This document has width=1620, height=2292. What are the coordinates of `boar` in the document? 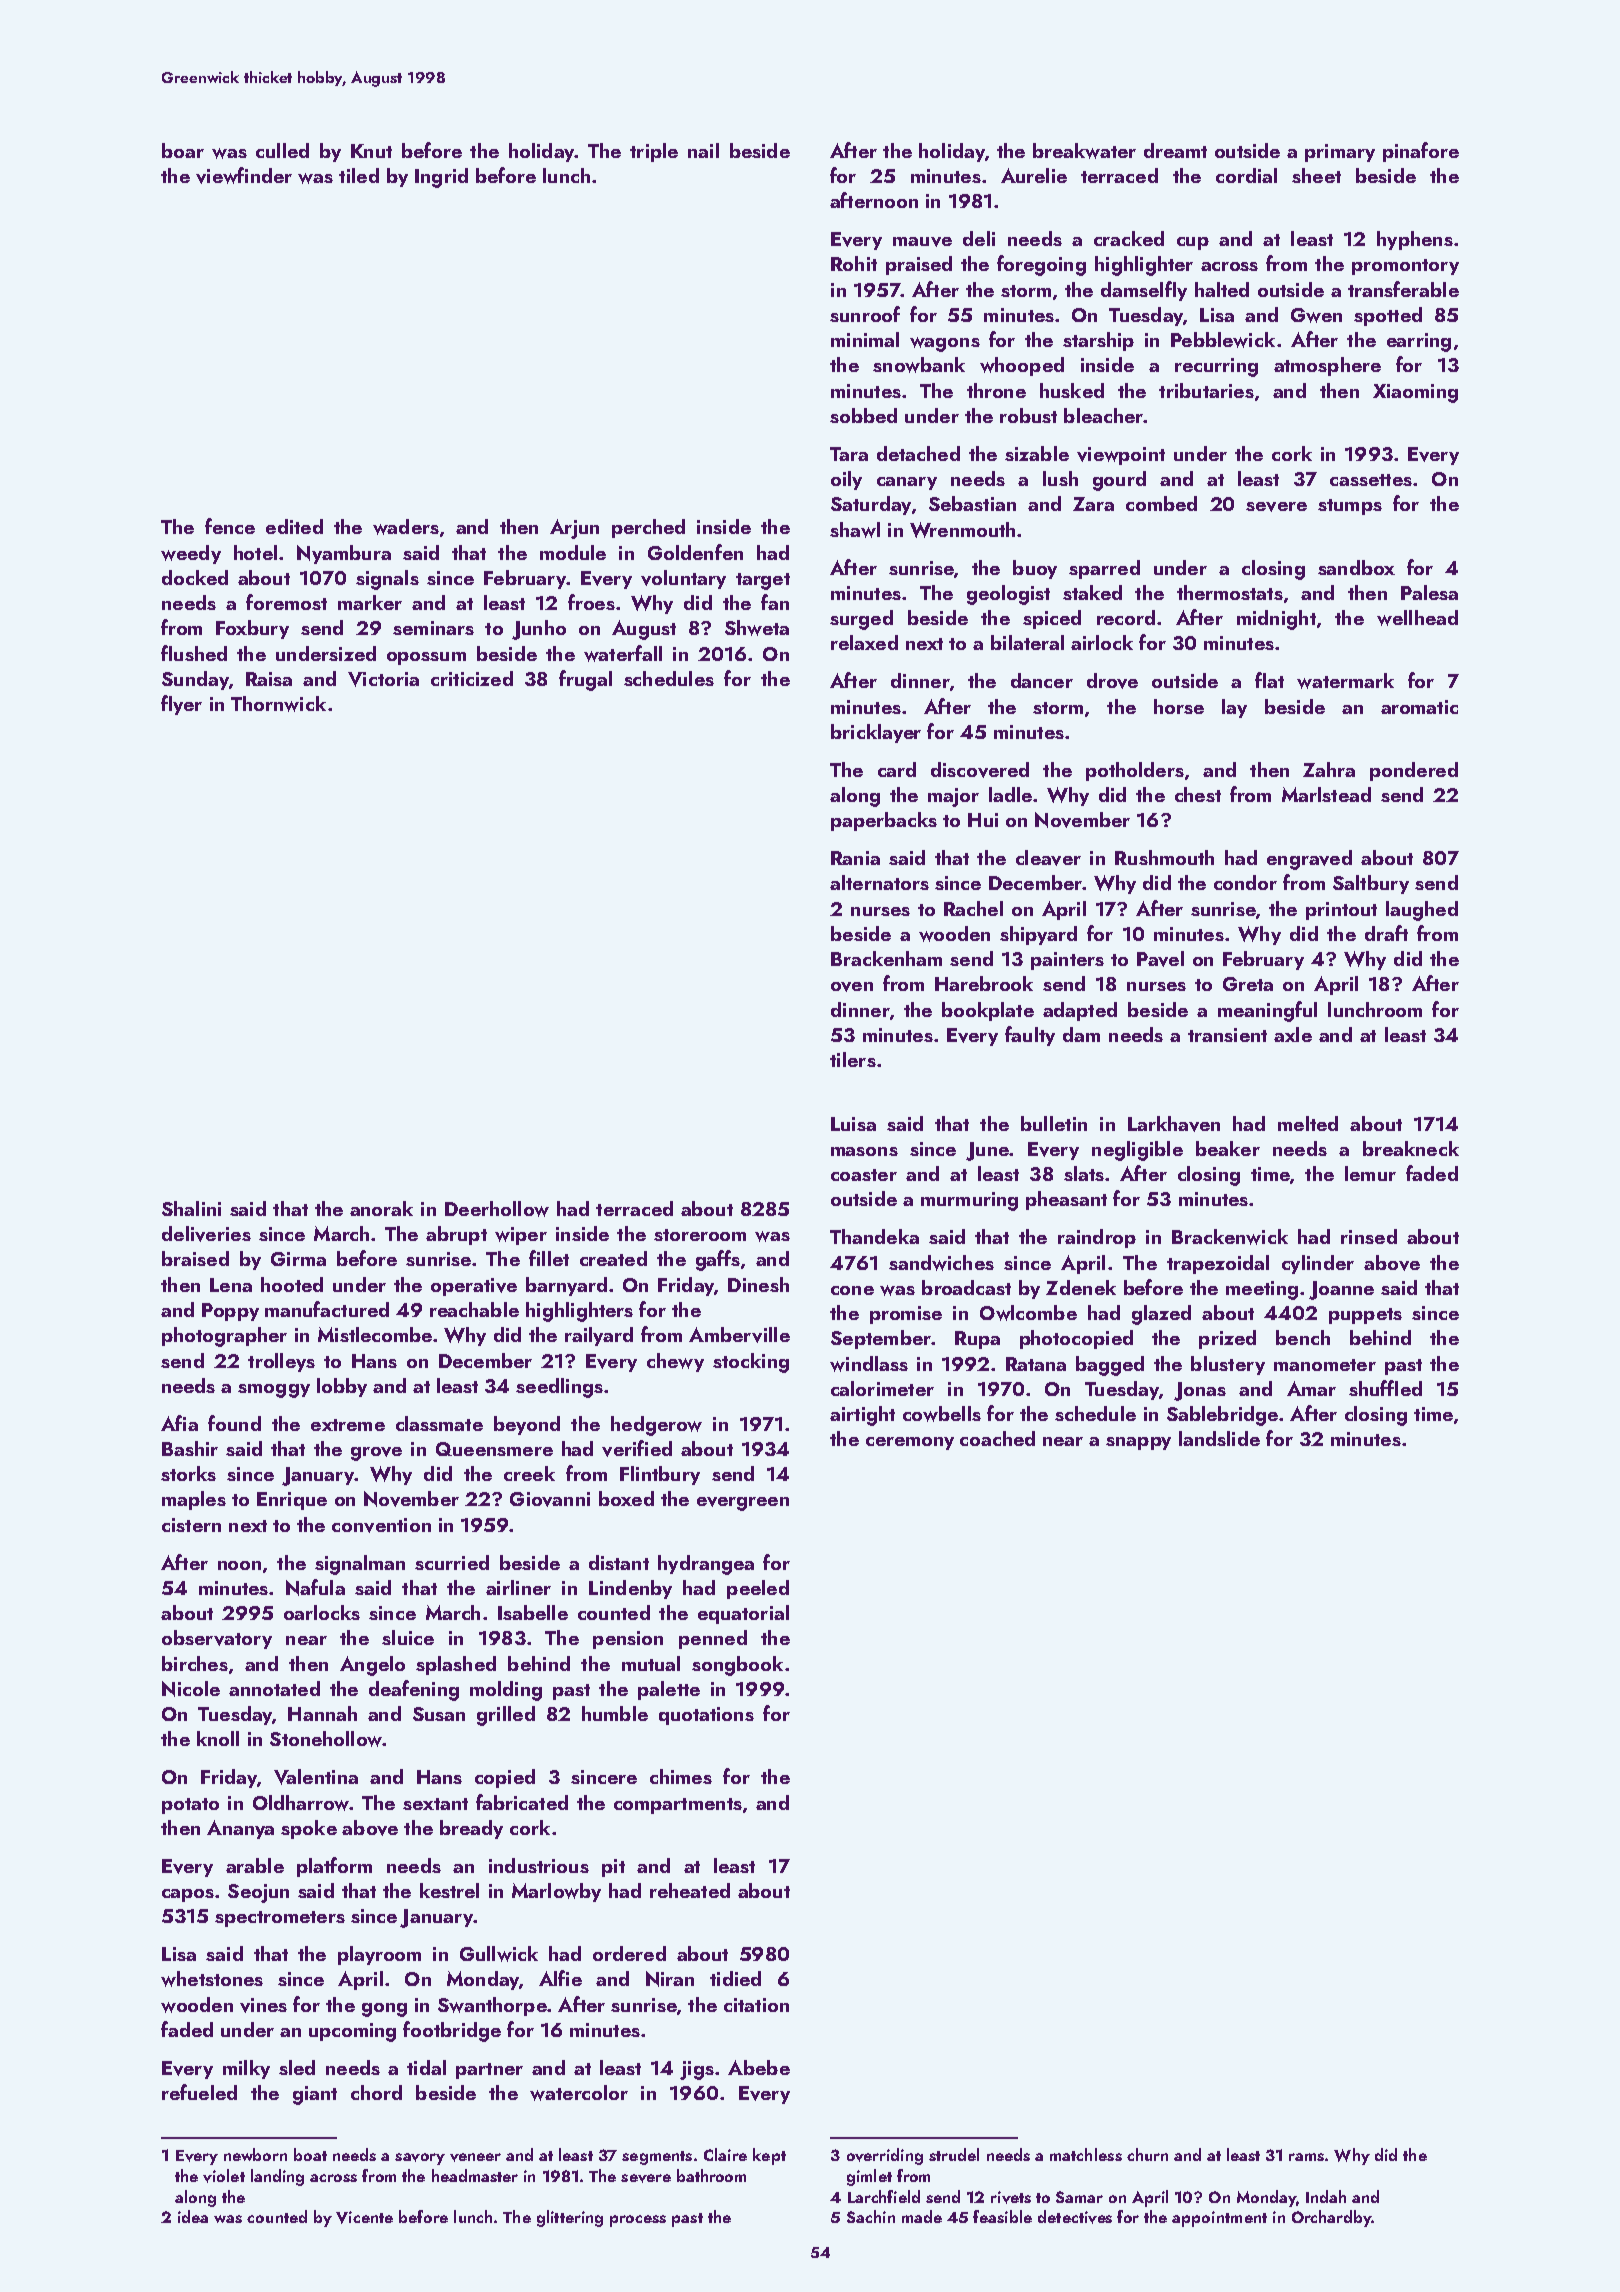 It's located at (183, 150).
